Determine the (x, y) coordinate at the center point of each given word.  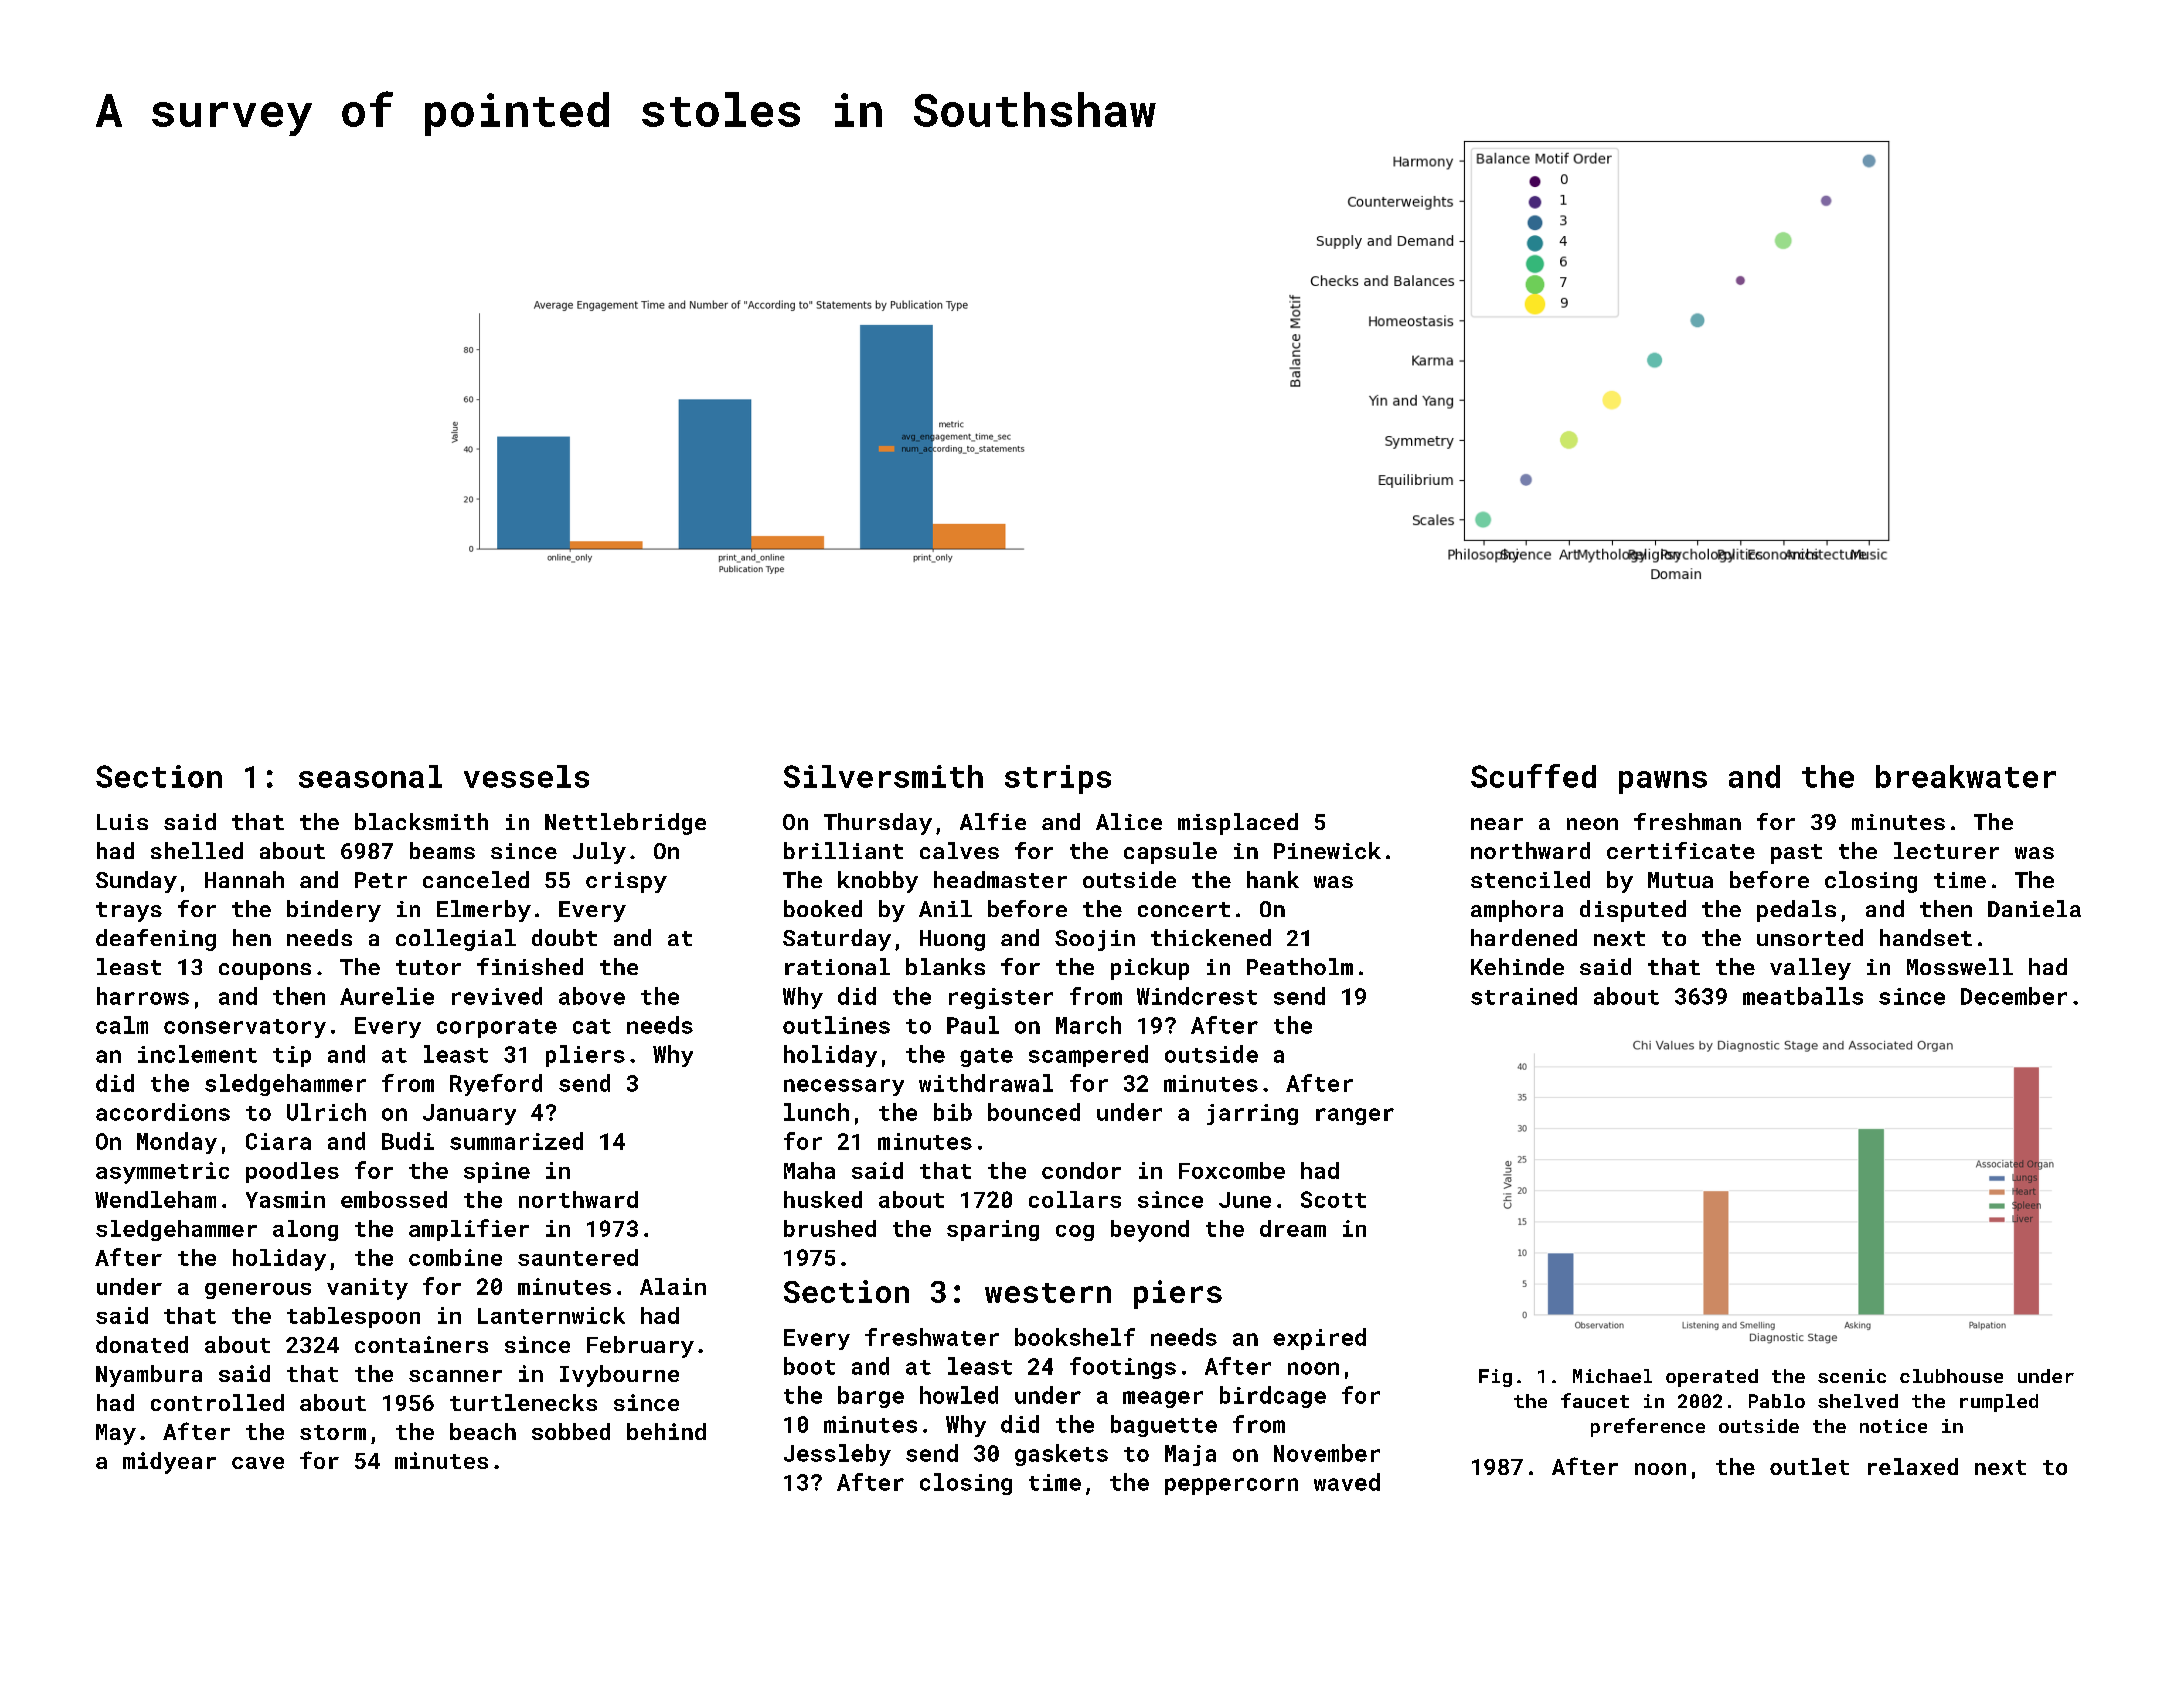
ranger (1355, 1116)
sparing (993, 1230)
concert (1184, 909)
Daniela (2034, 908)
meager (1163, 1399)
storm (333, 1432)
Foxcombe (1232, 1170)
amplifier (469, 1230)
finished (530, 966)
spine (497, 1172)
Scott (1333, 1199)
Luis (122, 822)
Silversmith (883, 776)
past (1796, 854)
